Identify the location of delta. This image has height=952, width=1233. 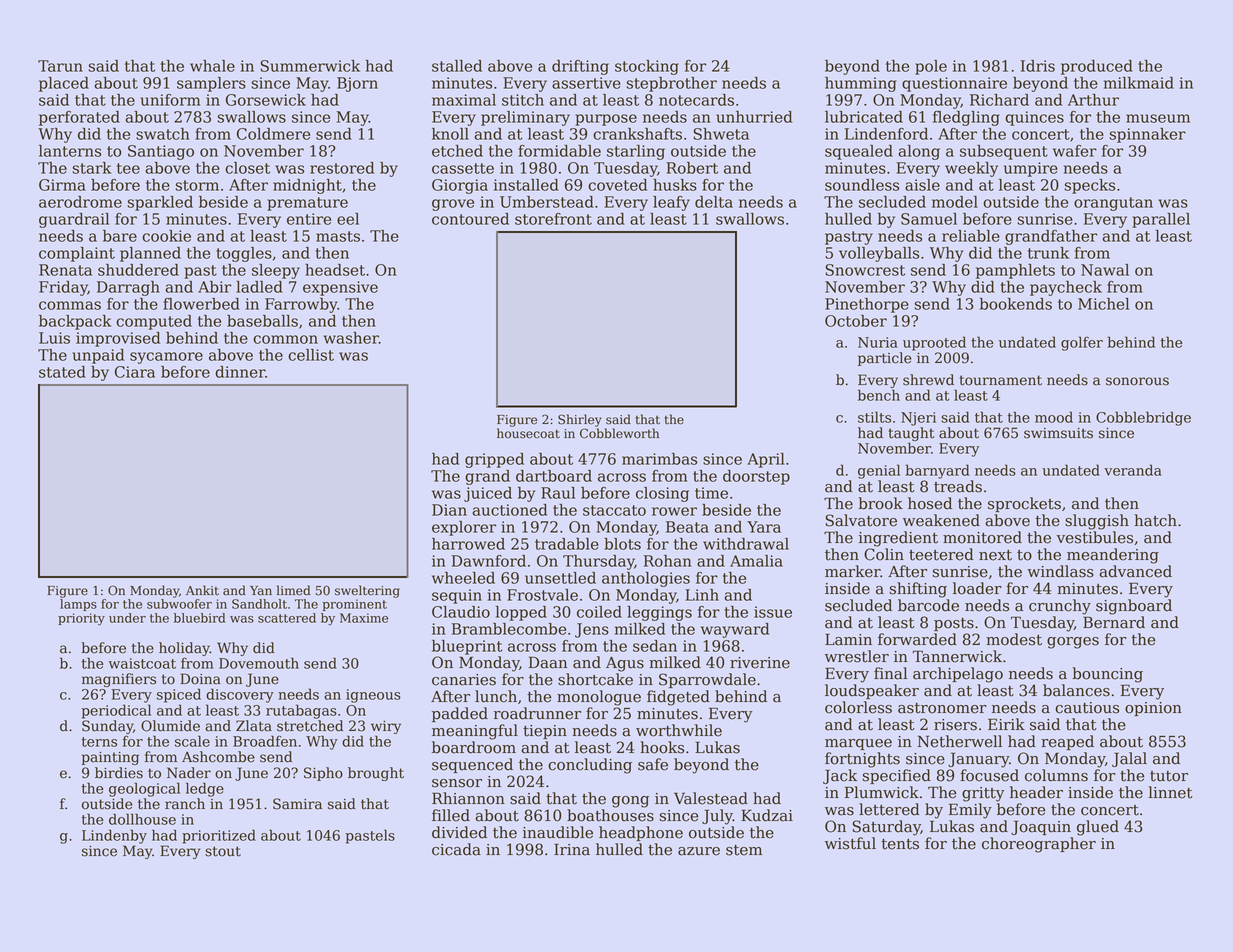
(714, 202).
